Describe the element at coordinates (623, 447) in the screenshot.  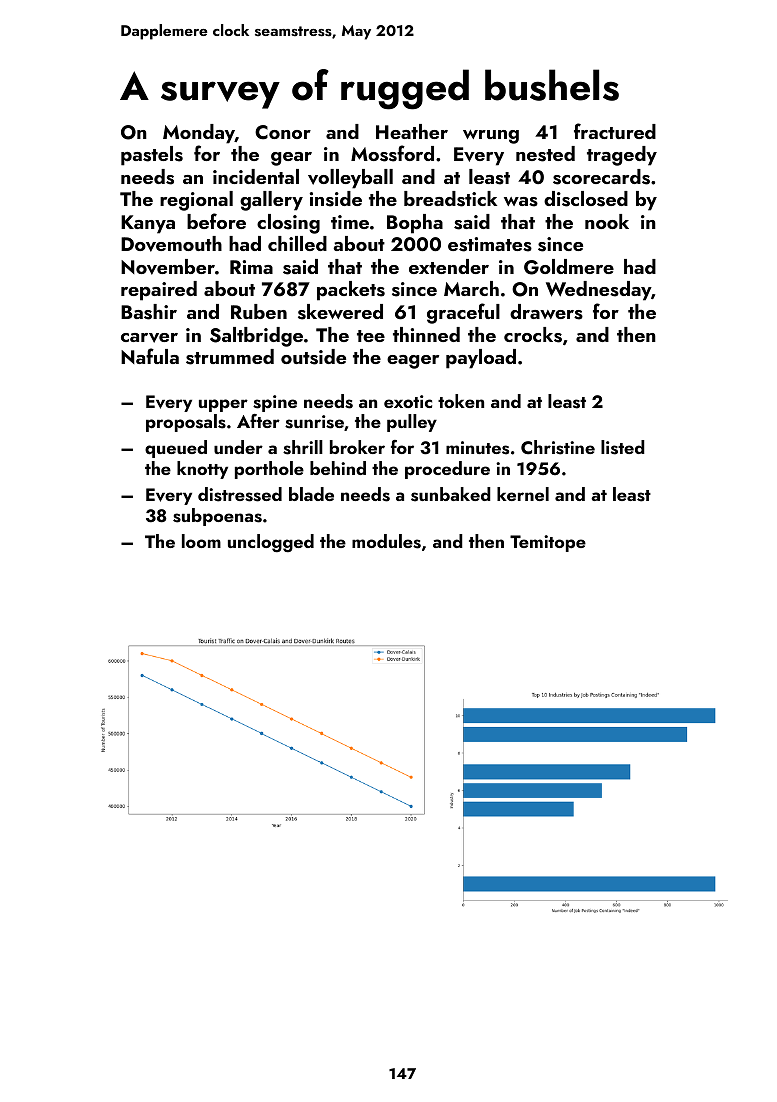
I see `listed` at that location.
